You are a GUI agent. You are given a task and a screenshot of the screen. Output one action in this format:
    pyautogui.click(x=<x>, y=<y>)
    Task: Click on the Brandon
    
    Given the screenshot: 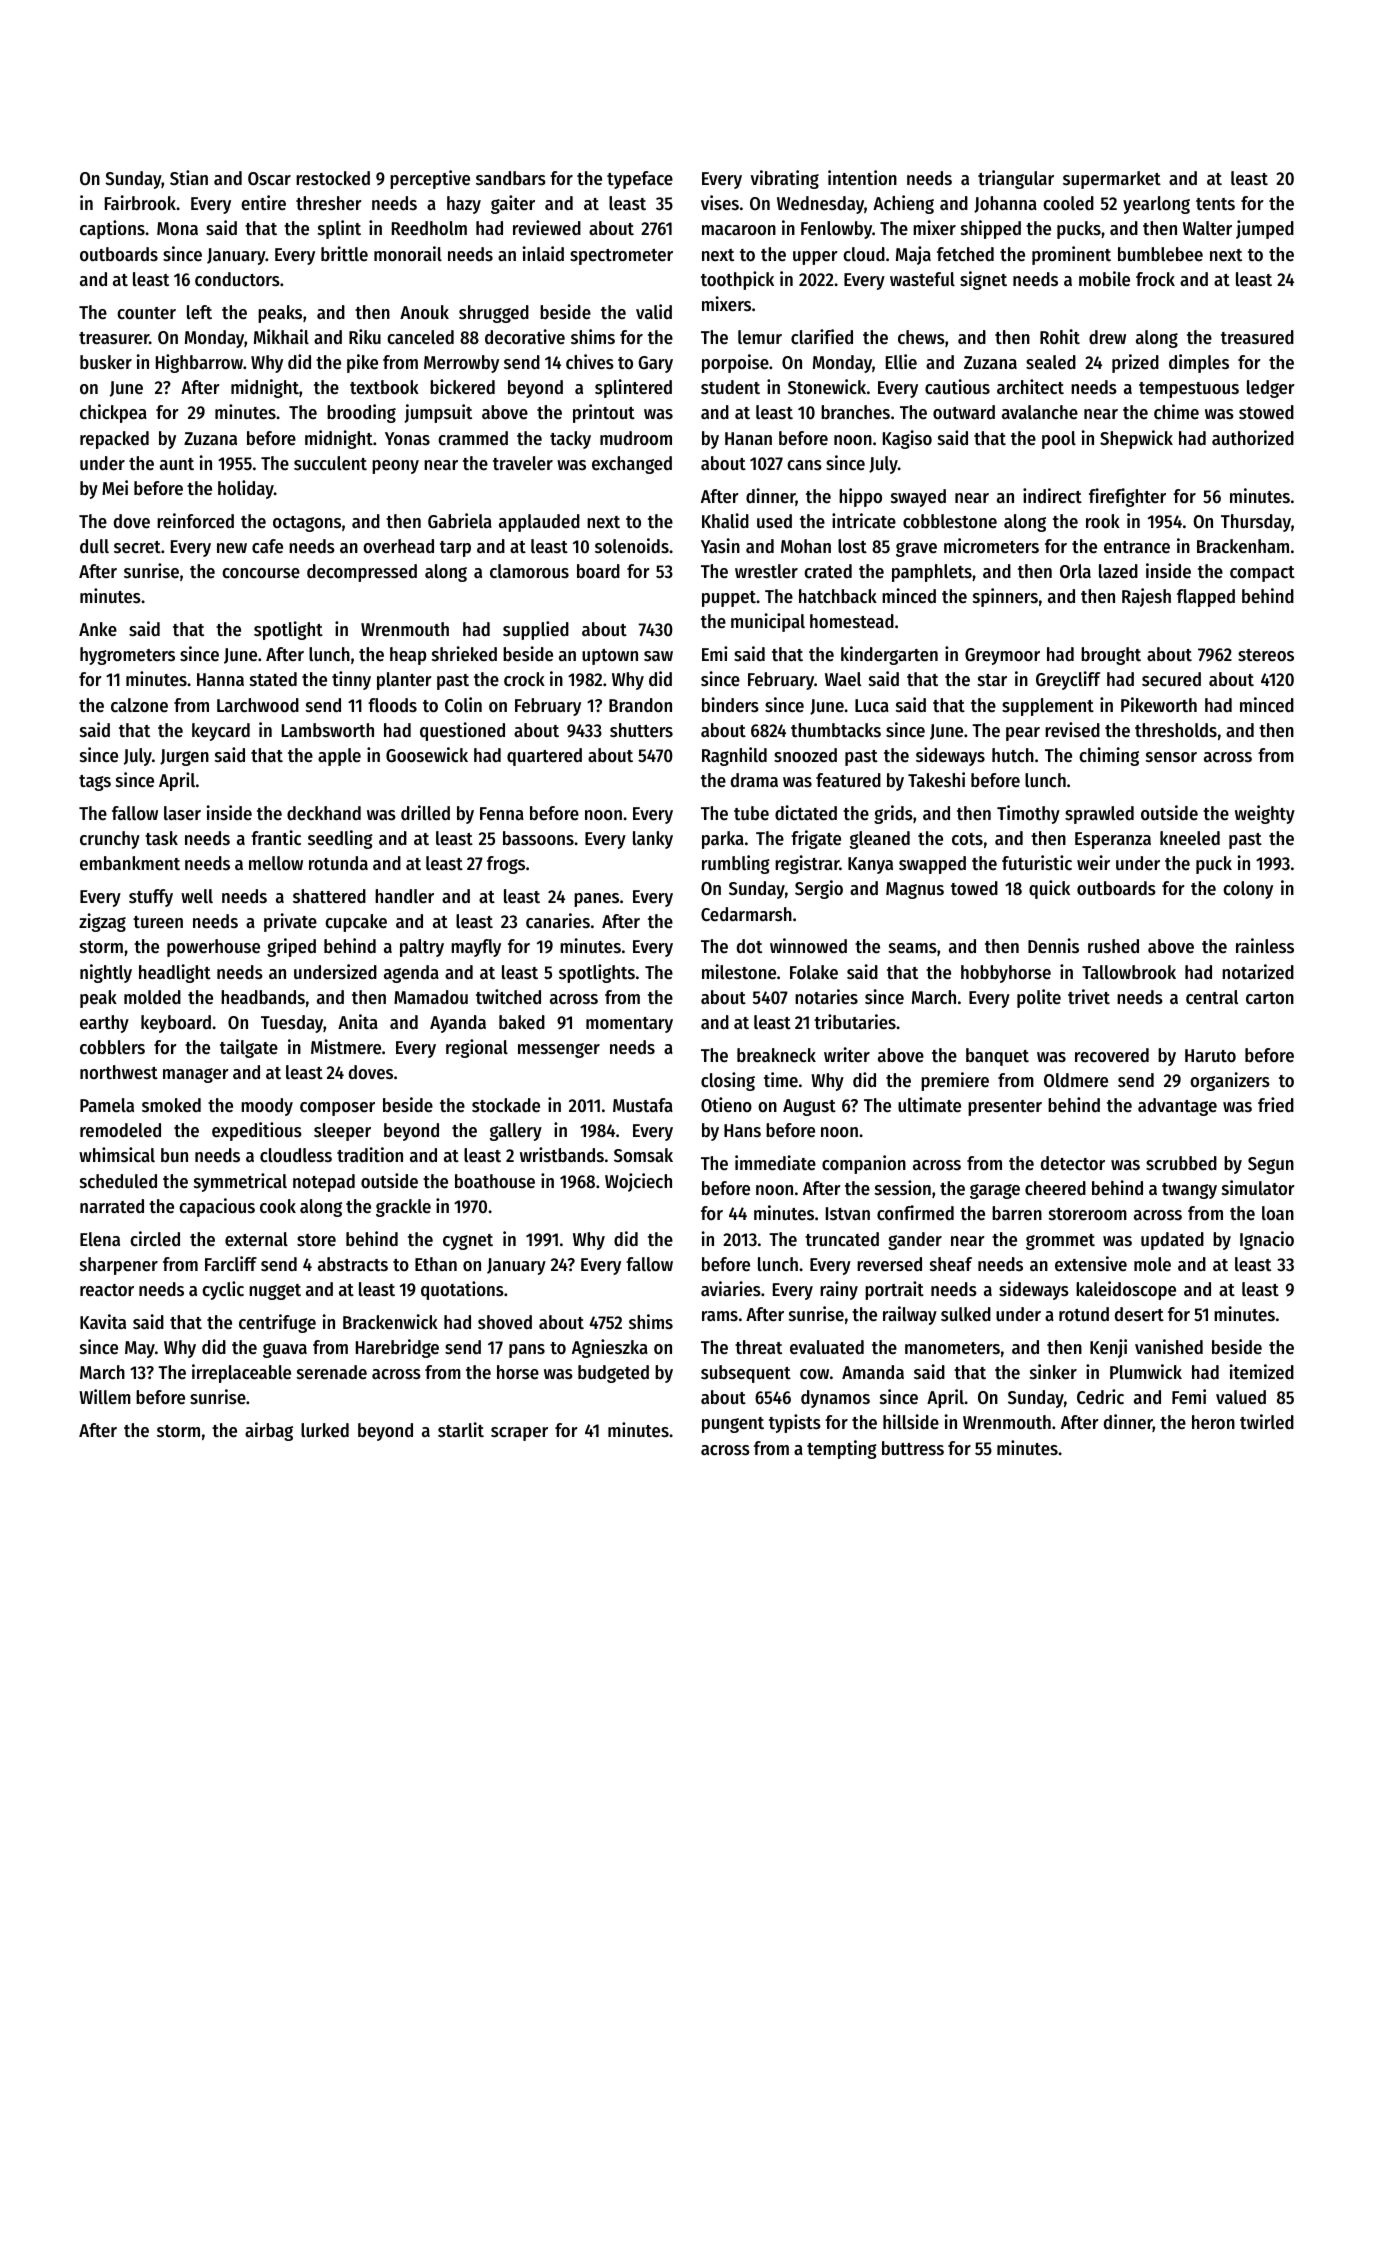 What is the action you would take?
    pyautogui.click(x=640, y=705)
